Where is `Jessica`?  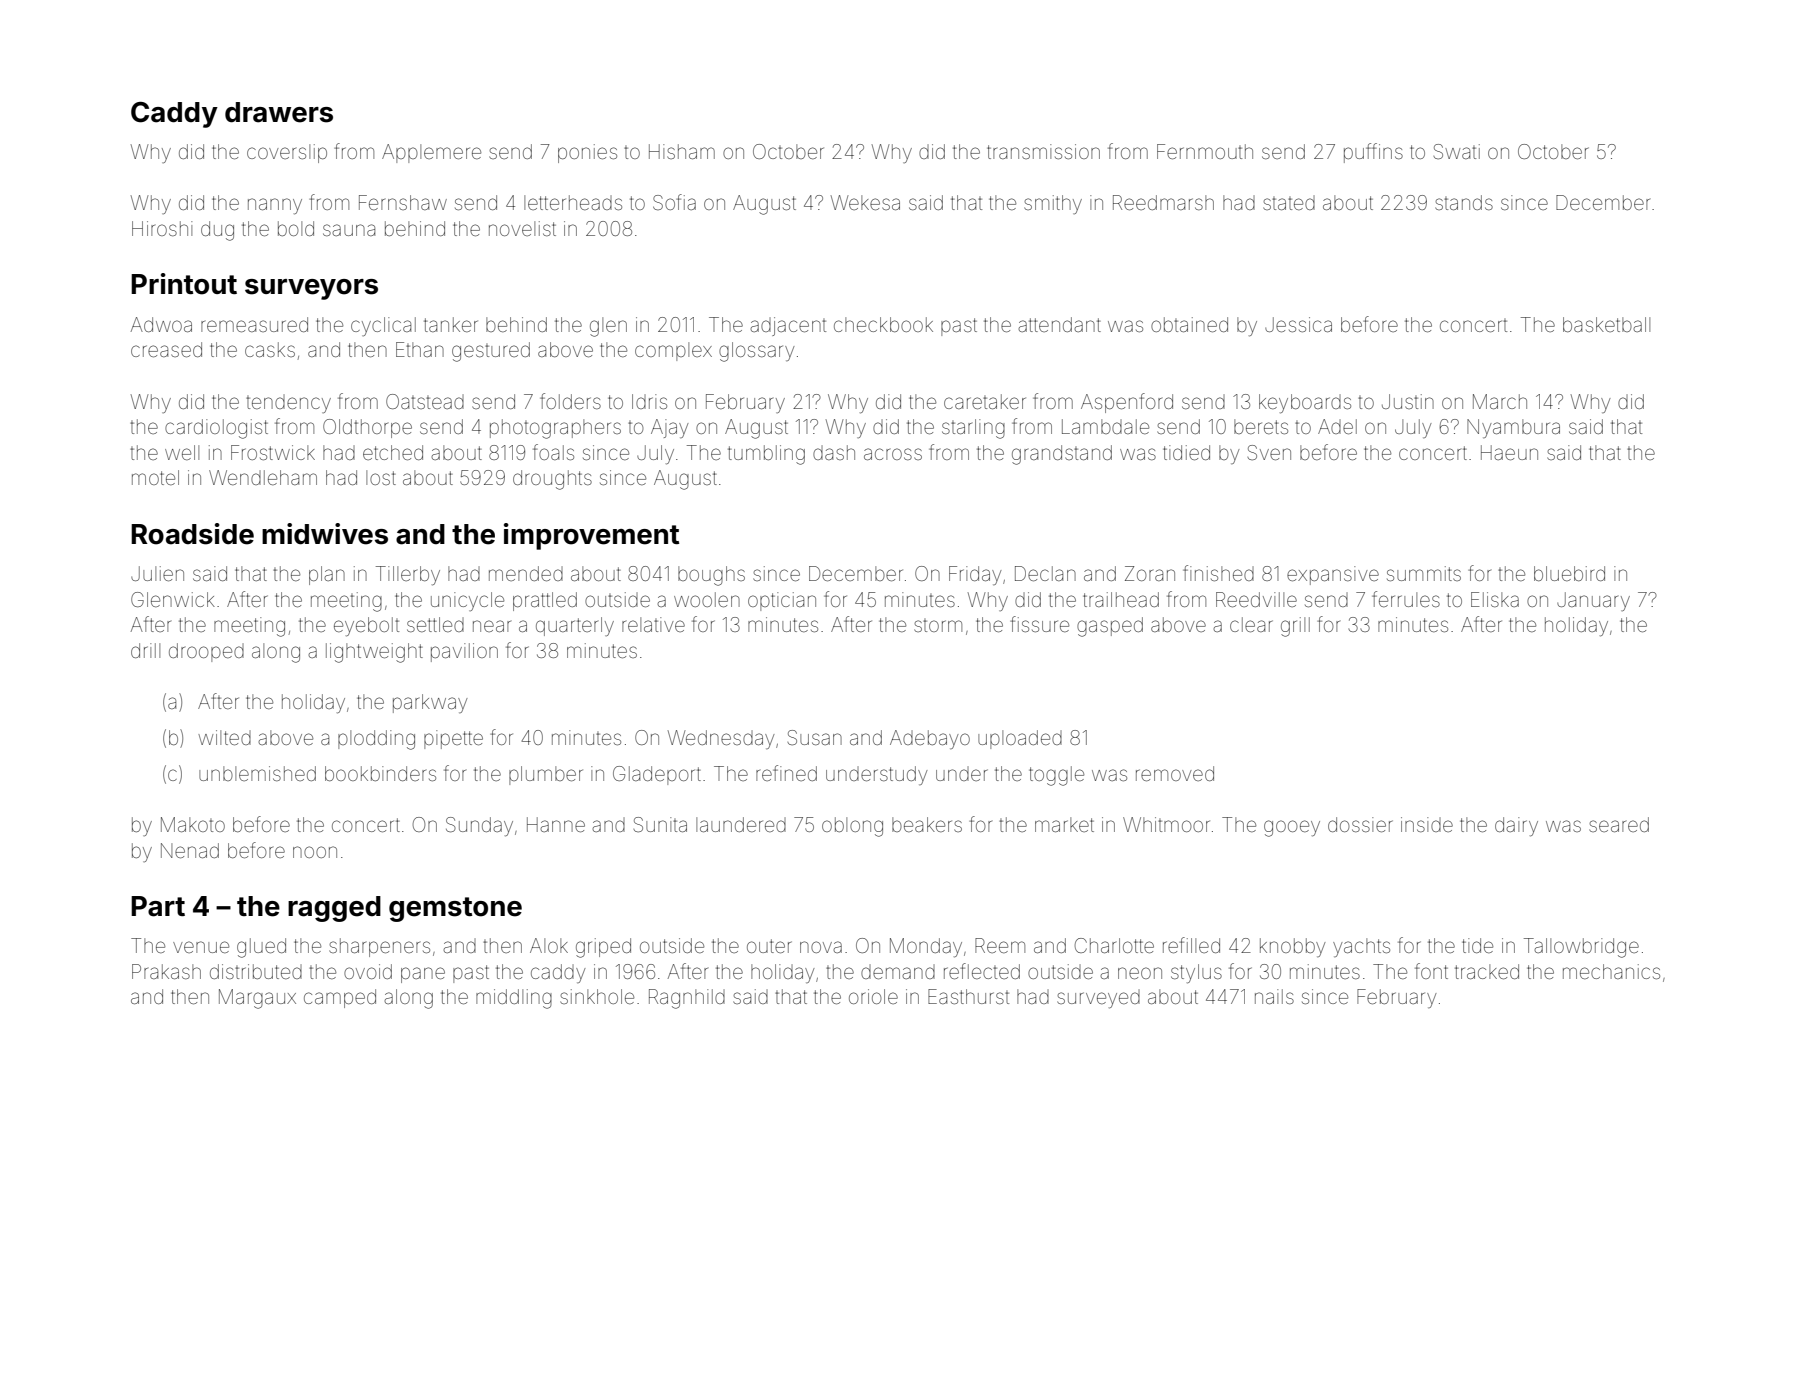 Jessica is located at coordinates (1298, 324).
